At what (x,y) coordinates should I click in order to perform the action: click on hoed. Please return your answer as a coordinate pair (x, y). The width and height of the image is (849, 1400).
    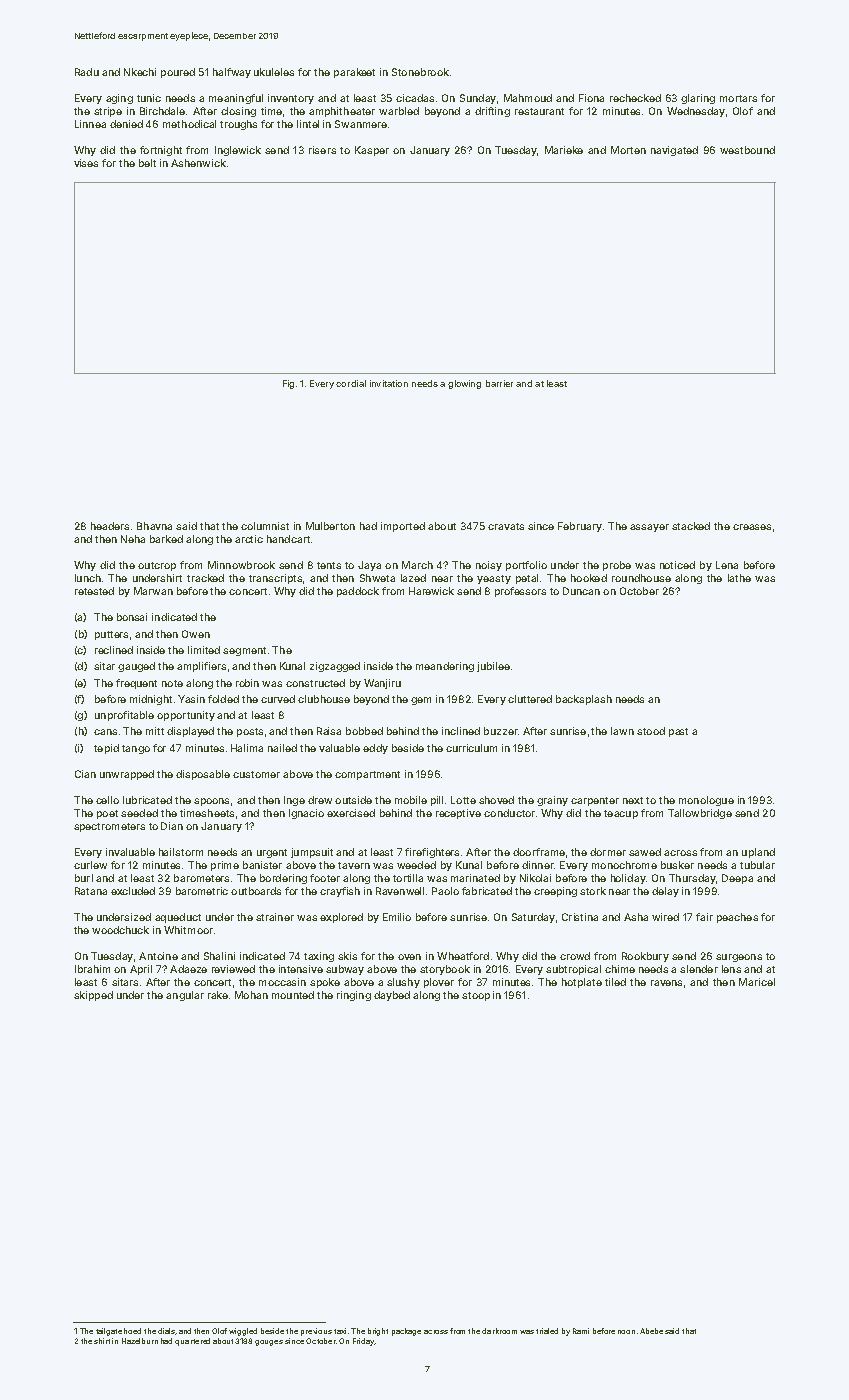
    Looking at the image, I should click on (132, 1331).
